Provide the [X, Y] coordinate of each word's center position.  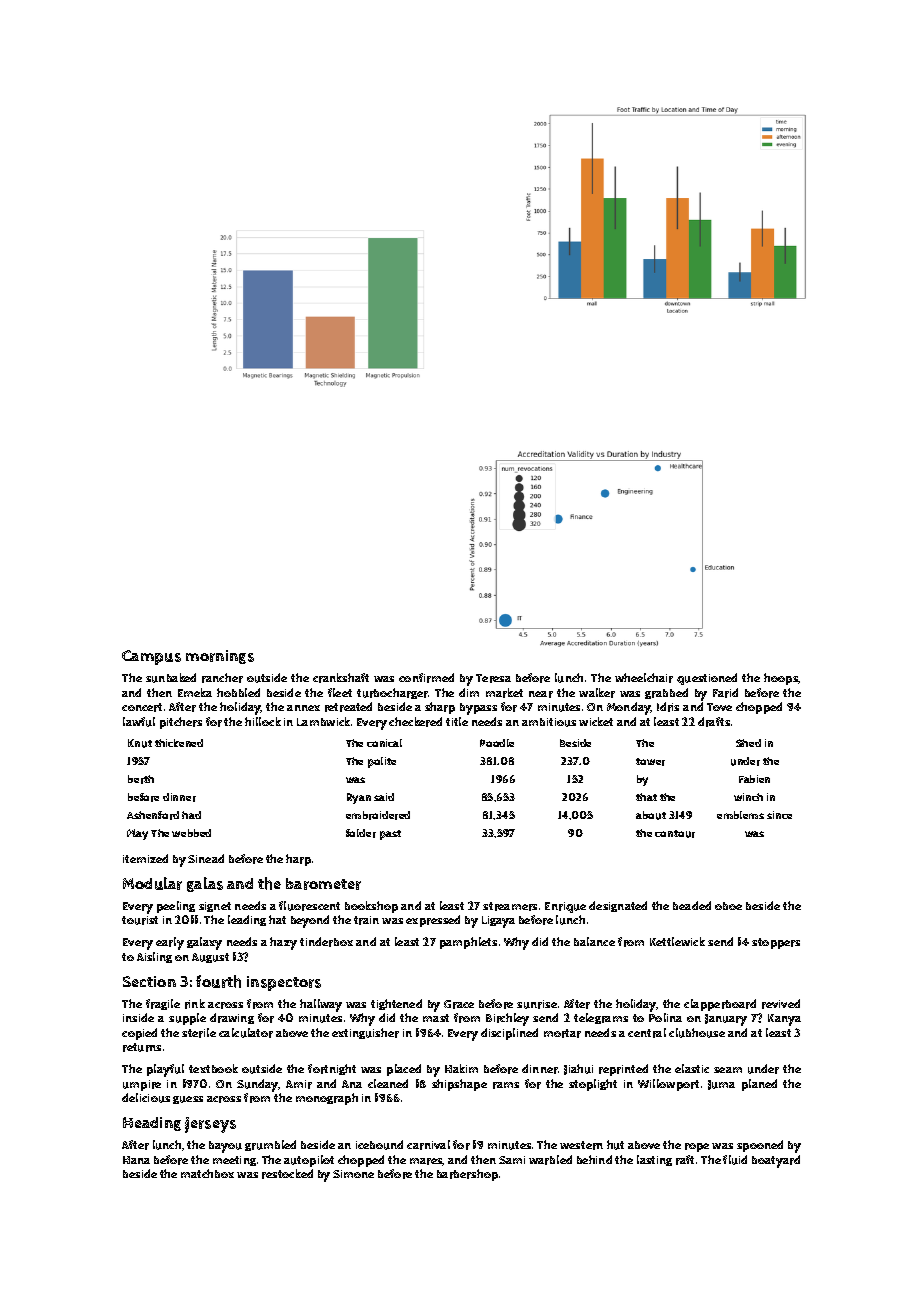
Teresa [493, 678]
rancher [222, 678]
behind [594, 1159]
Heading [152, 1124]
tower [650, 762]
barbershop [467, 1175]
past [390, 835]
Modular [152, 883]
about [651, 815]
